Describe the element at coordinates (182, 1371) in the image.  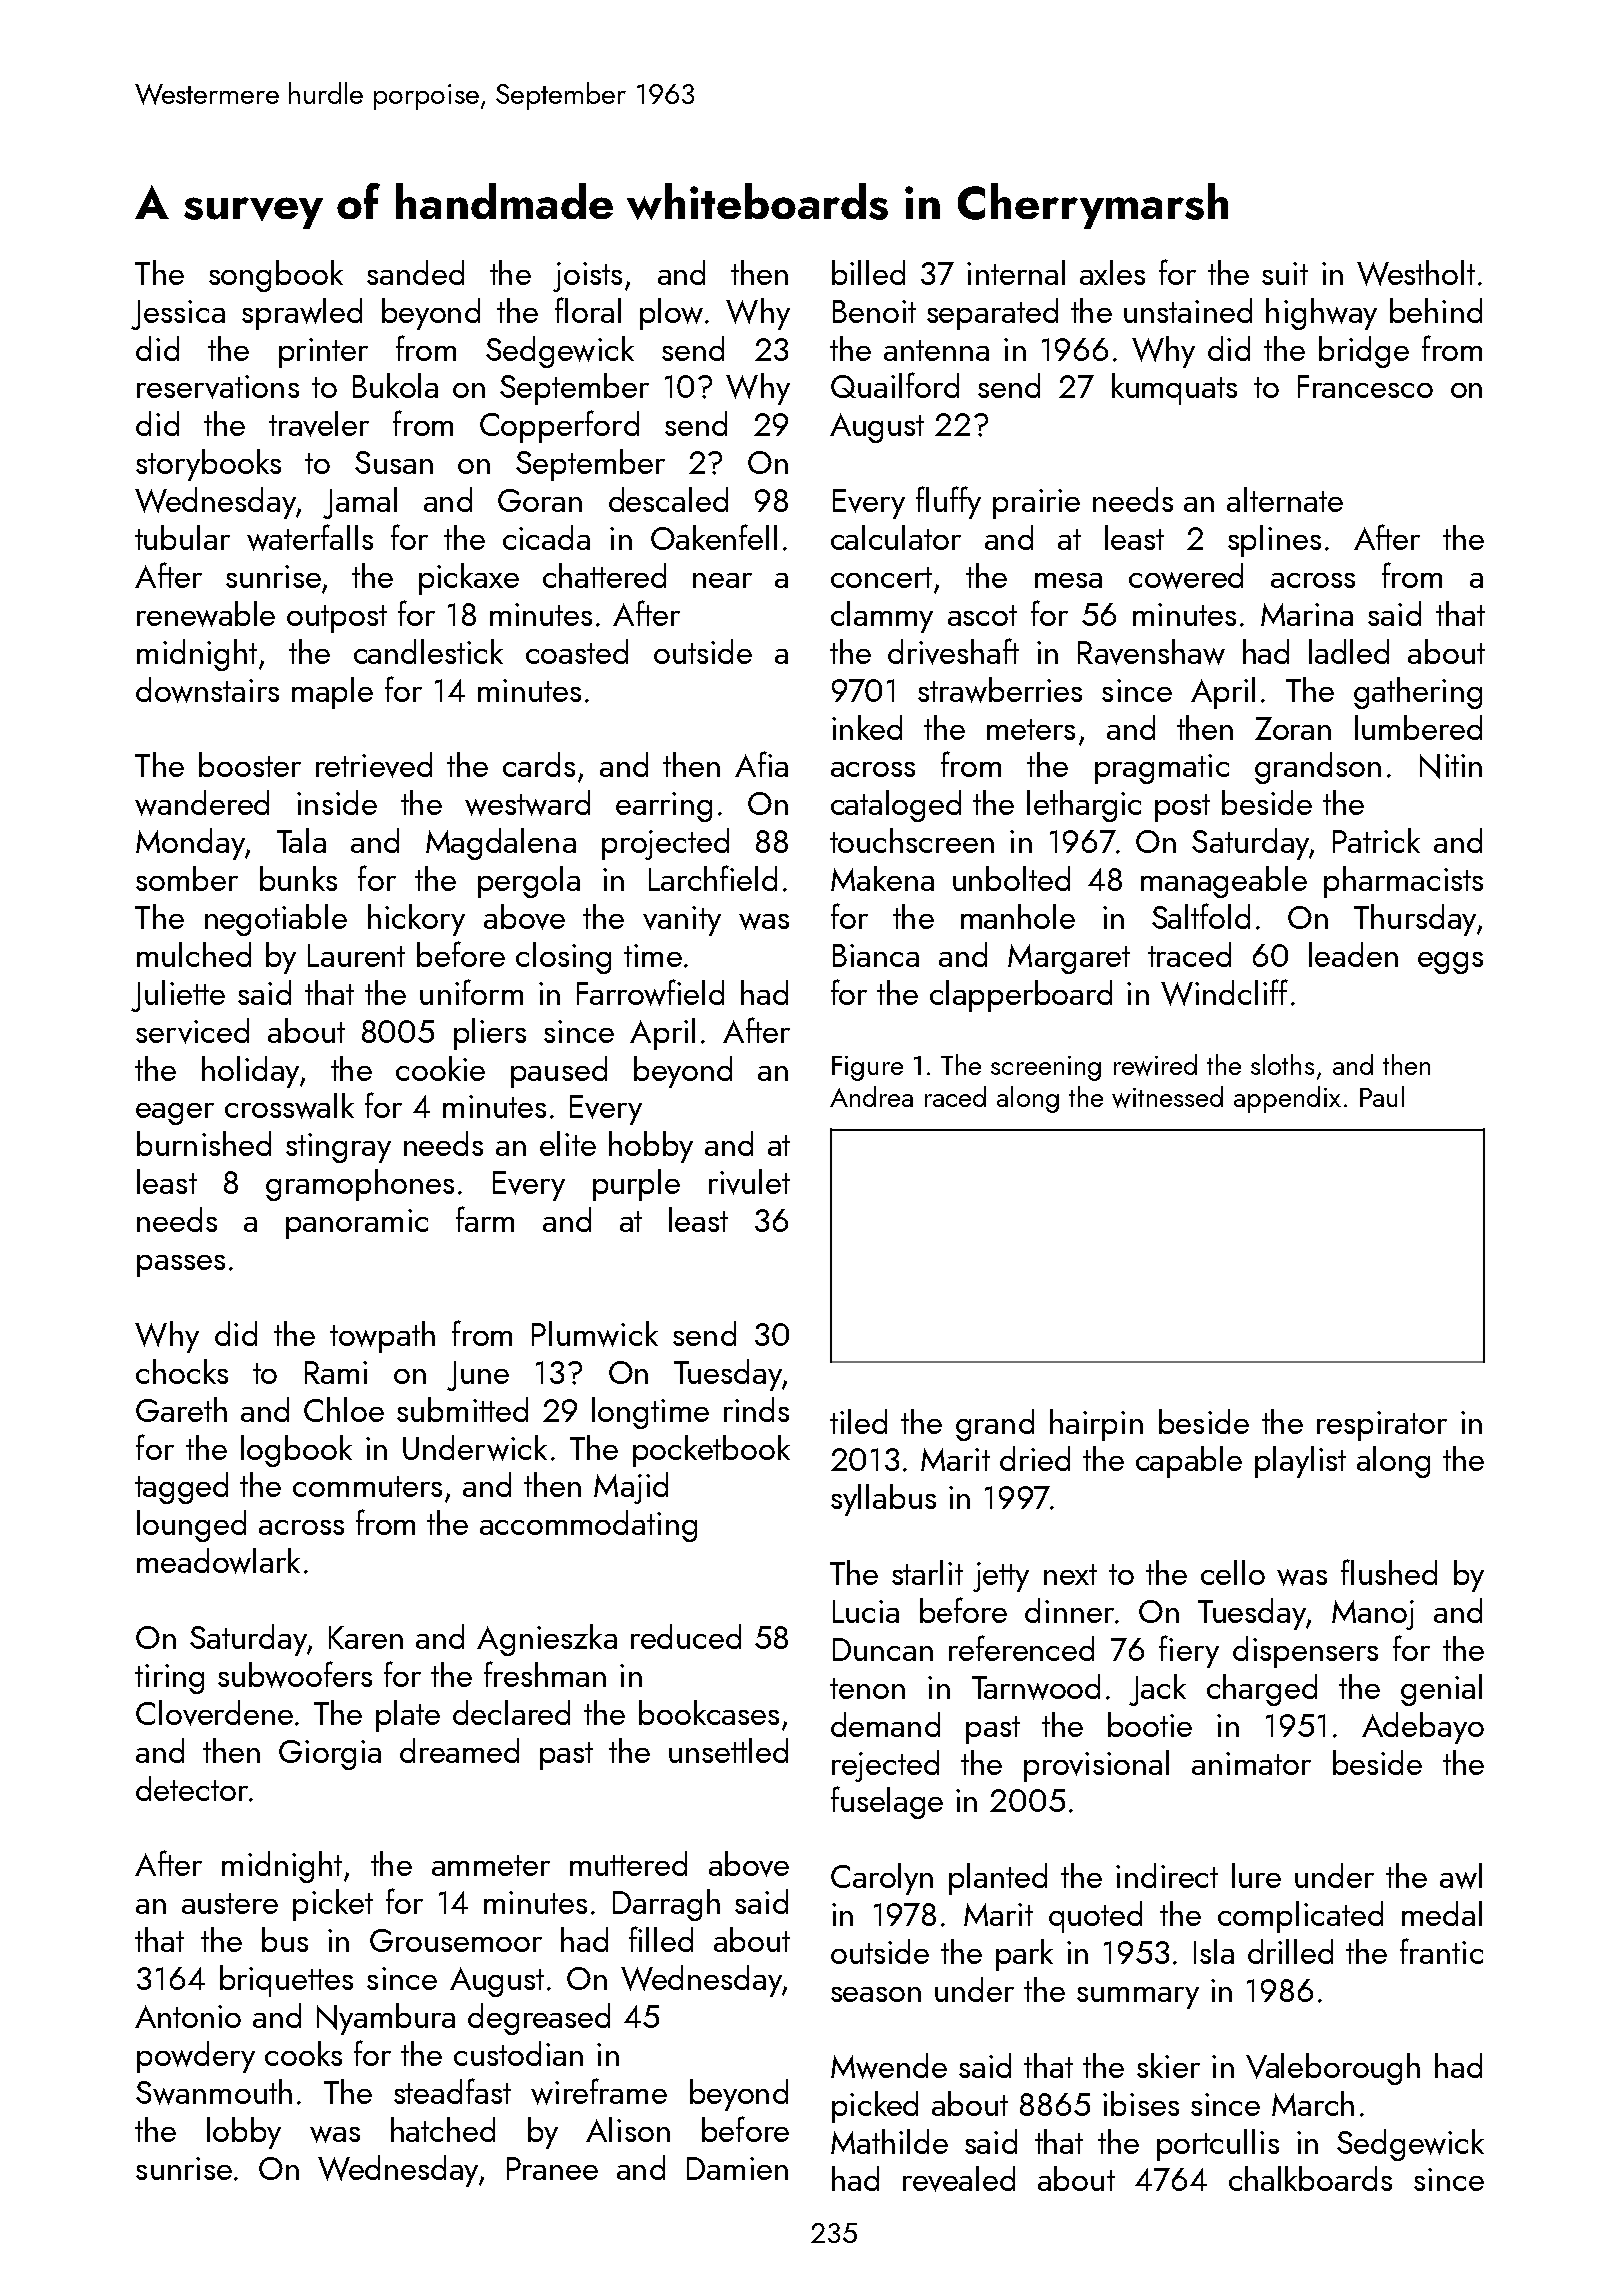
I see `chocks` at that location.
